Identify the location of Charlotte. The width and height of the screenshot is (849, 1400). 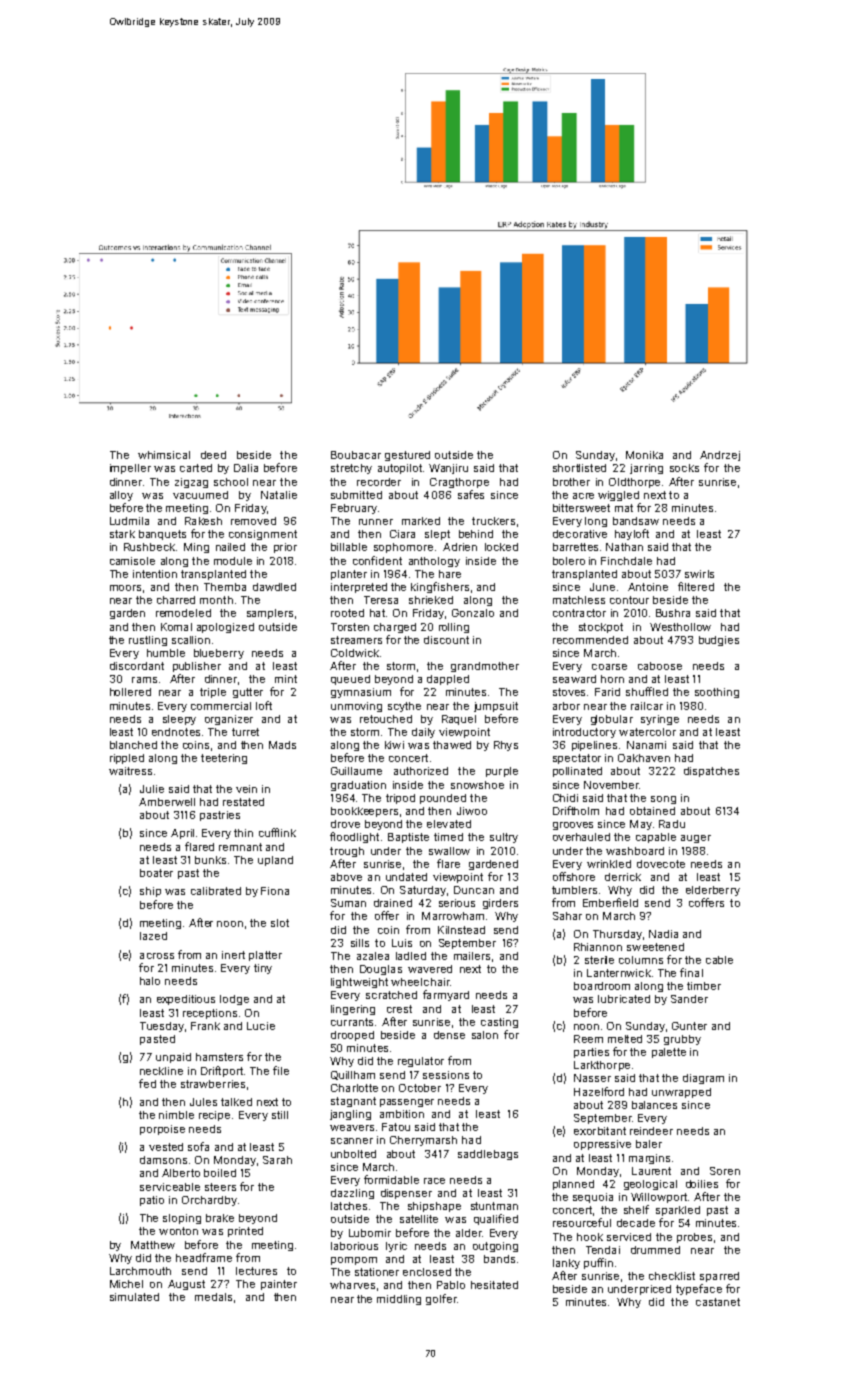
(354, 1088).
